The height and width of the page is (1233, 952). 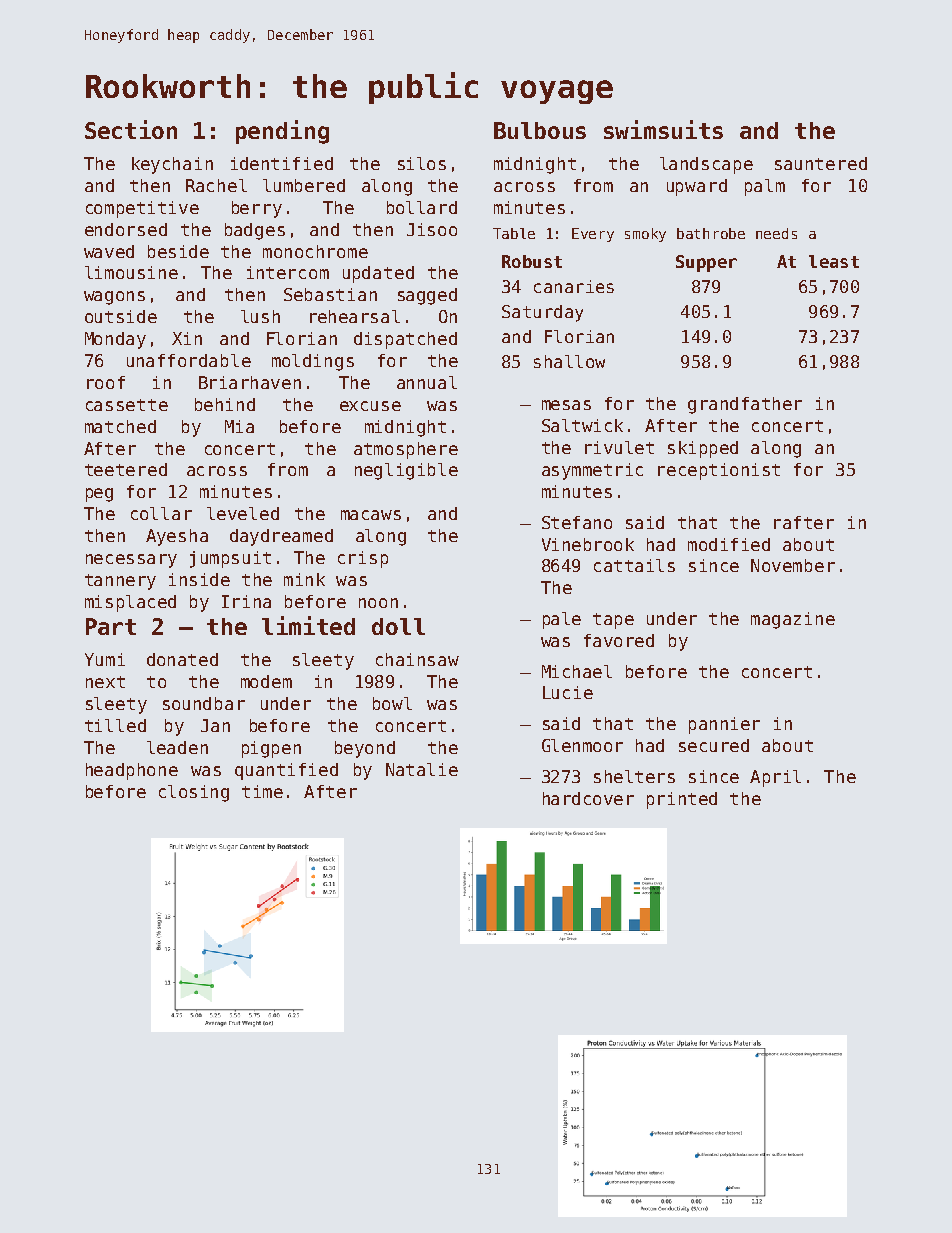 I want to click on cattails, so click(x=634, y=565).
